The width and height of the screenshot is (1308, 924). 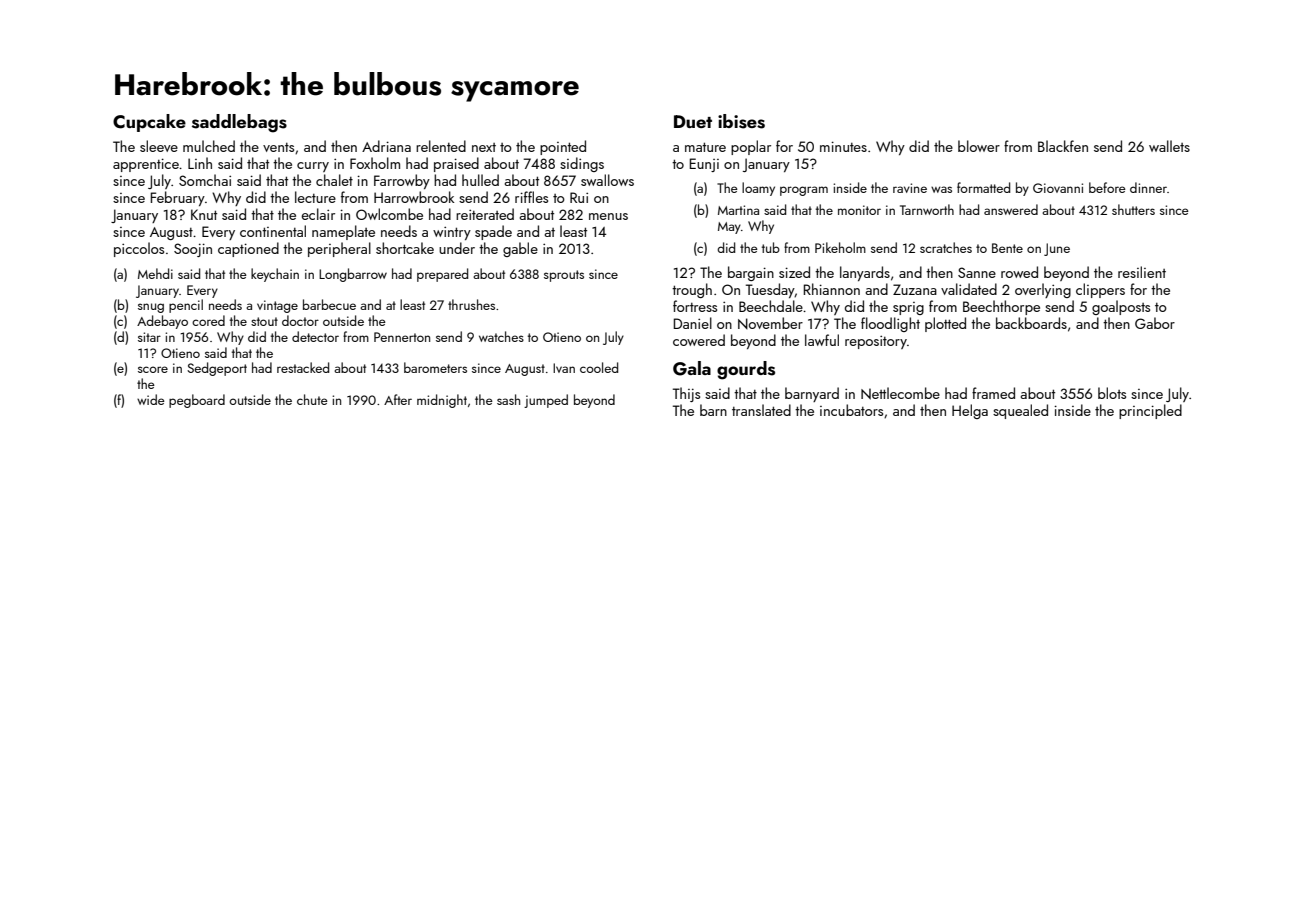 What do you see at coordinates (693, 121) in the screenshot?
I see `Duet` at bounding box center [693, 121].
